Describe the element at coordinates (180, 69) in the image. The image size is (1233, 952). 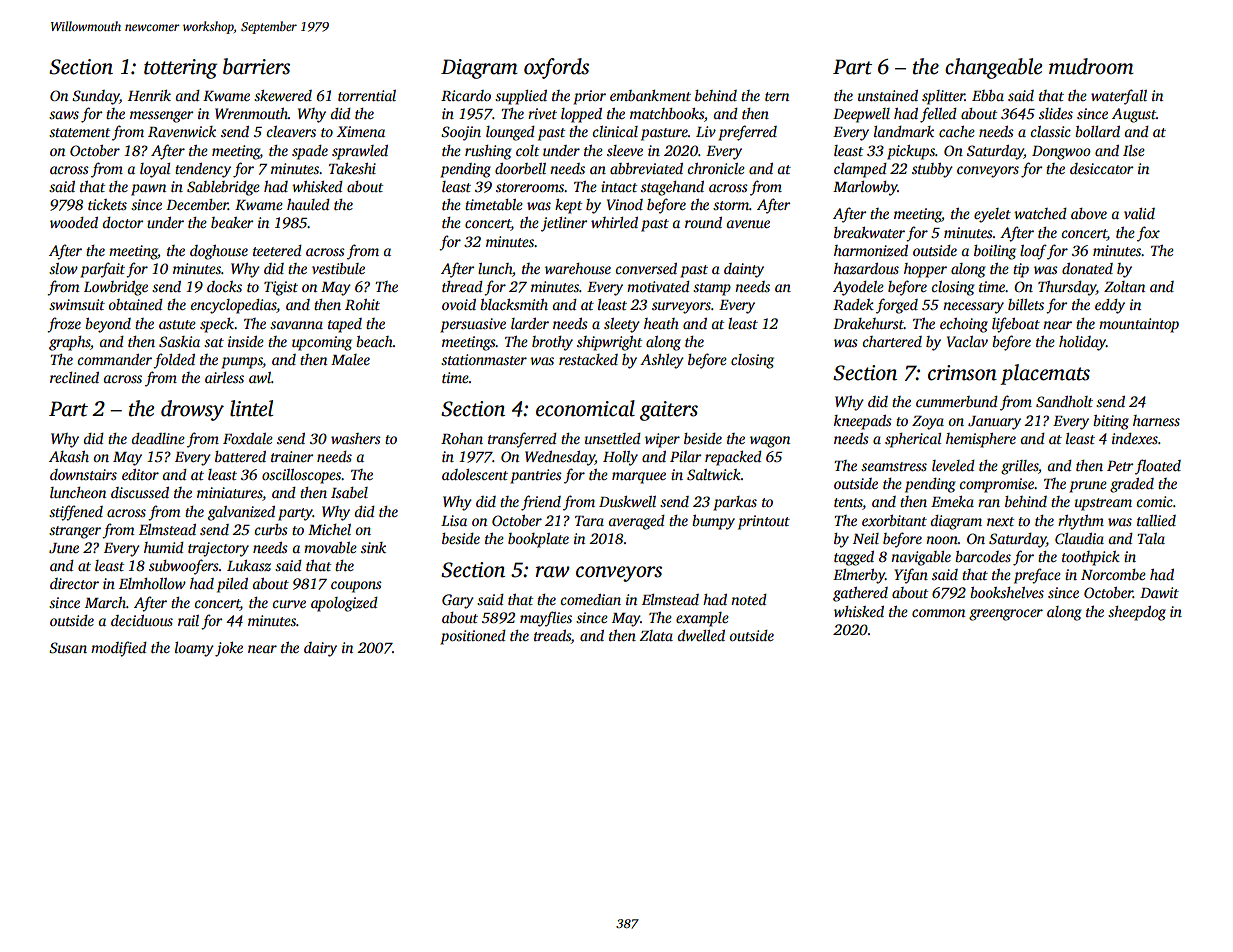
I see `tottering` at that location.
